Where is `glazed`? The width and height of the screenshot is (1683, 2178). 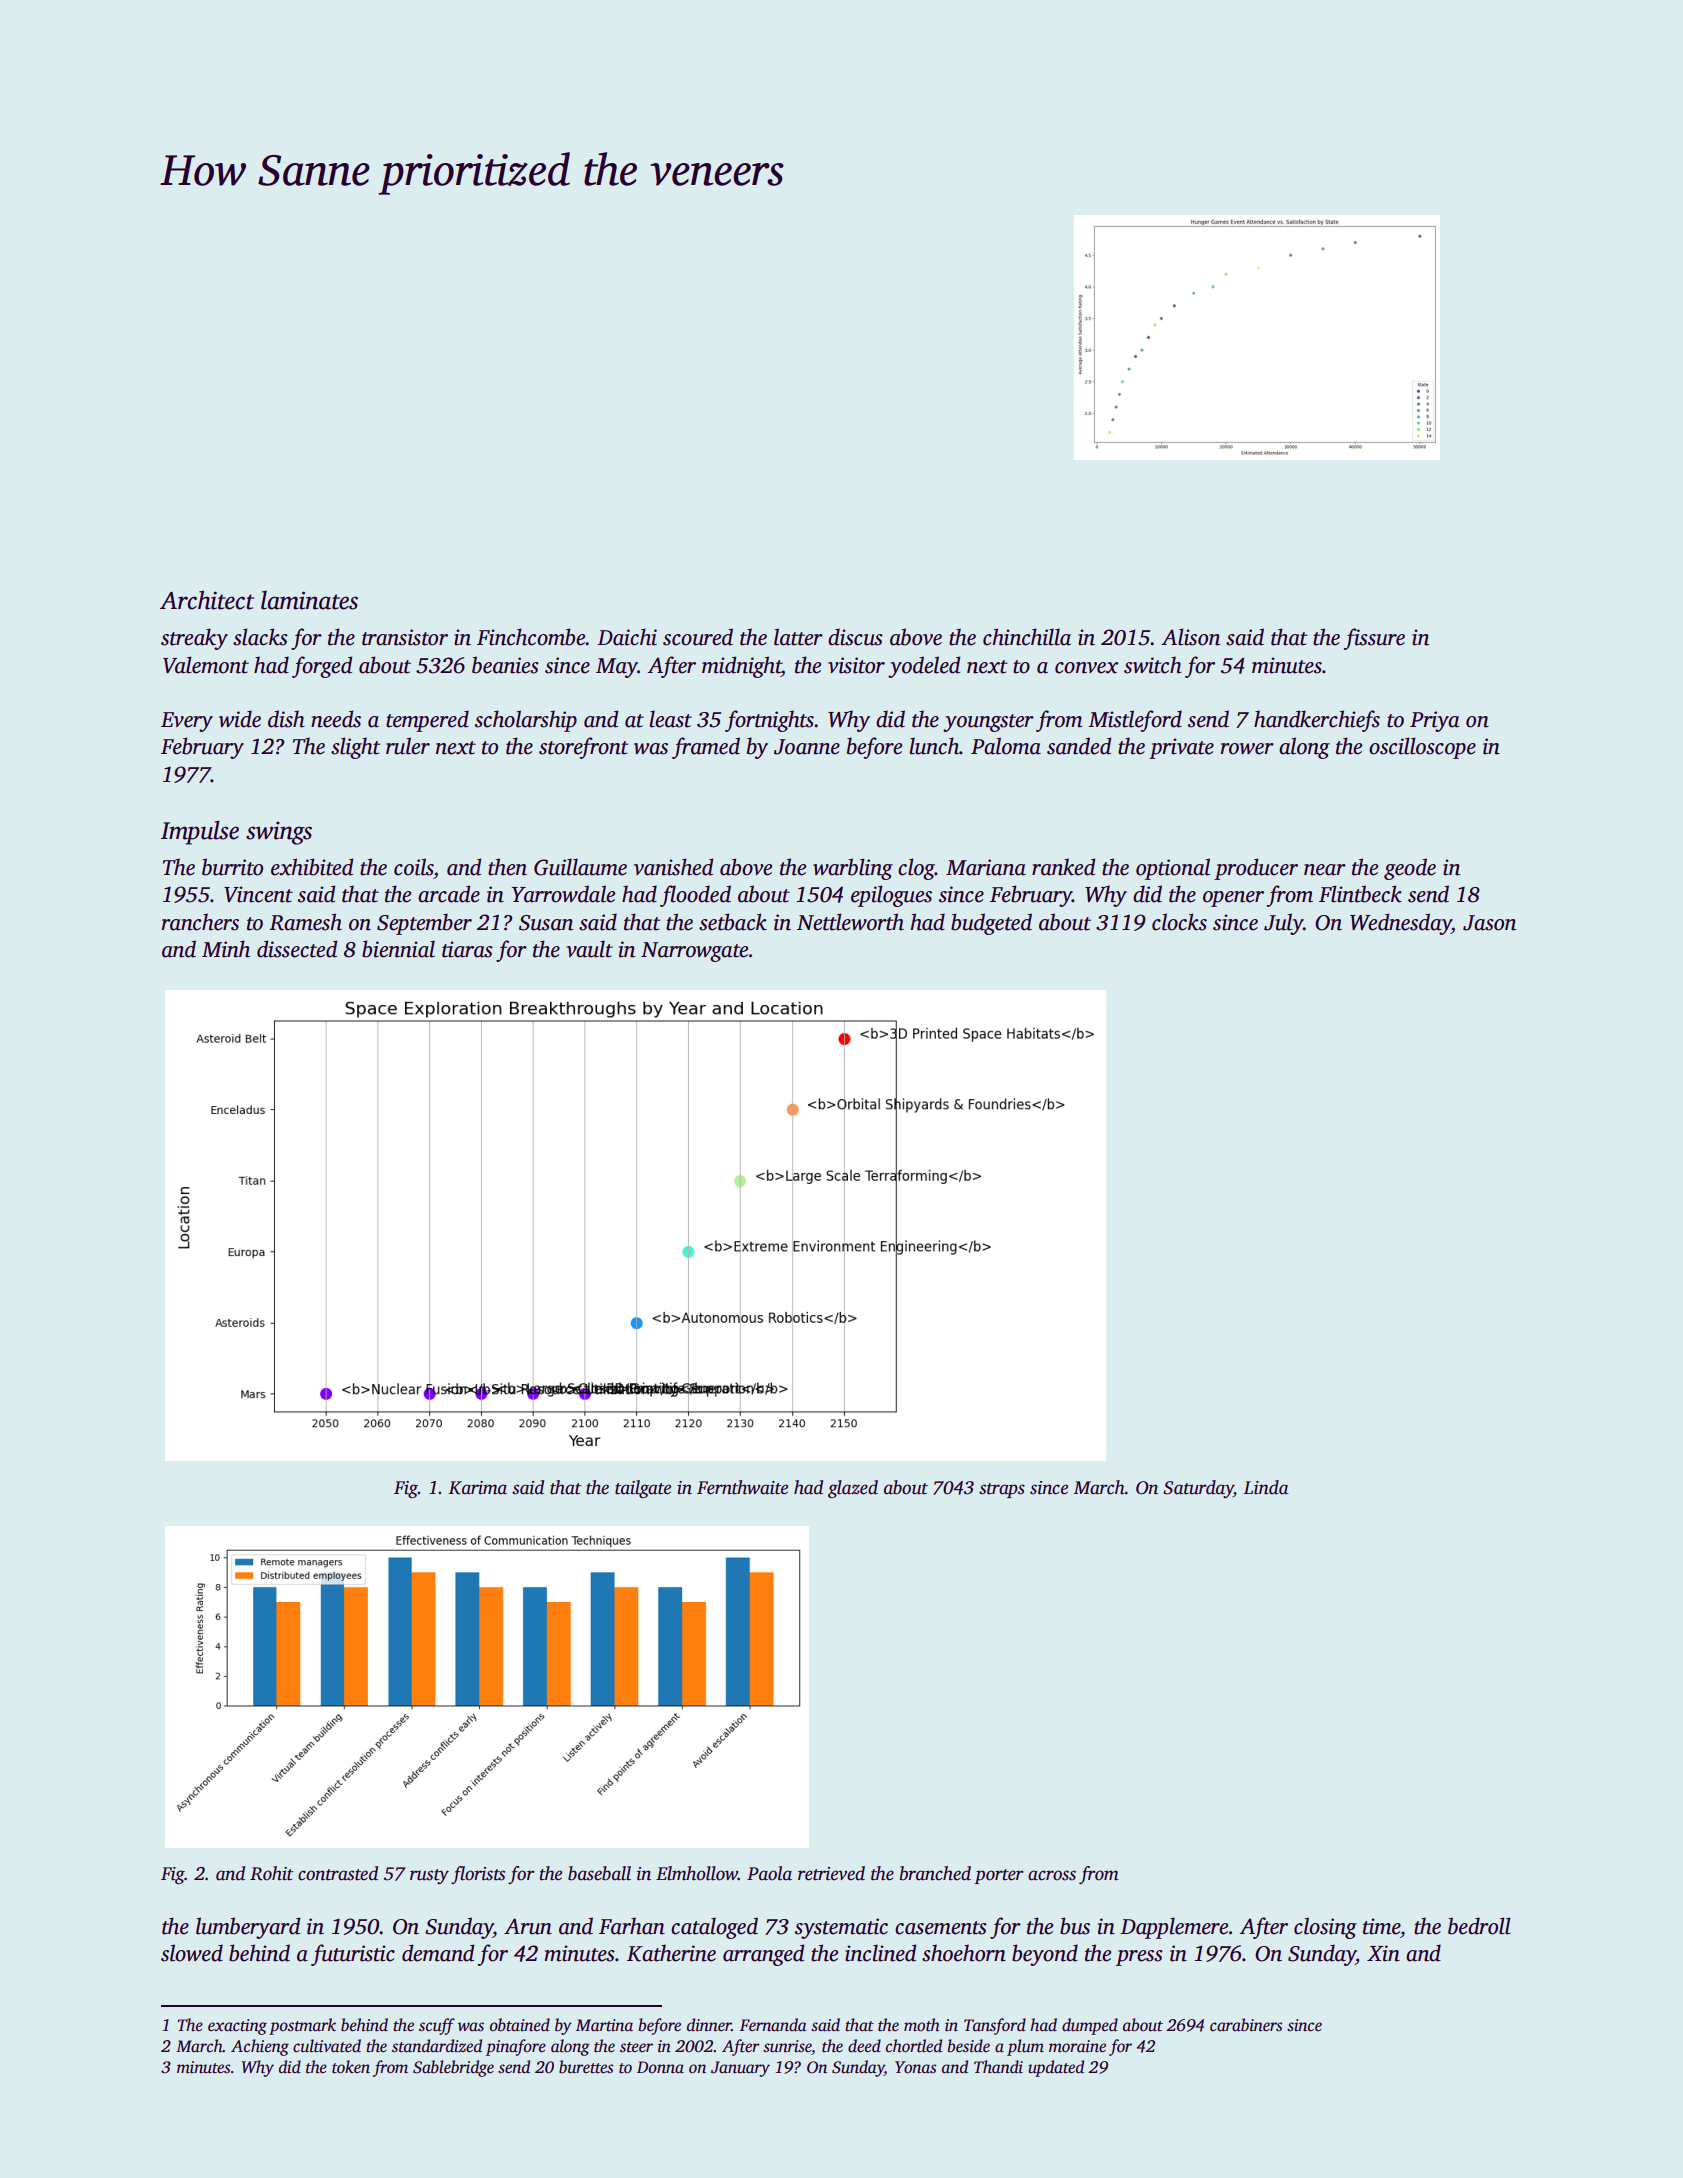
glazed is located at coordinates (853, 1489).
